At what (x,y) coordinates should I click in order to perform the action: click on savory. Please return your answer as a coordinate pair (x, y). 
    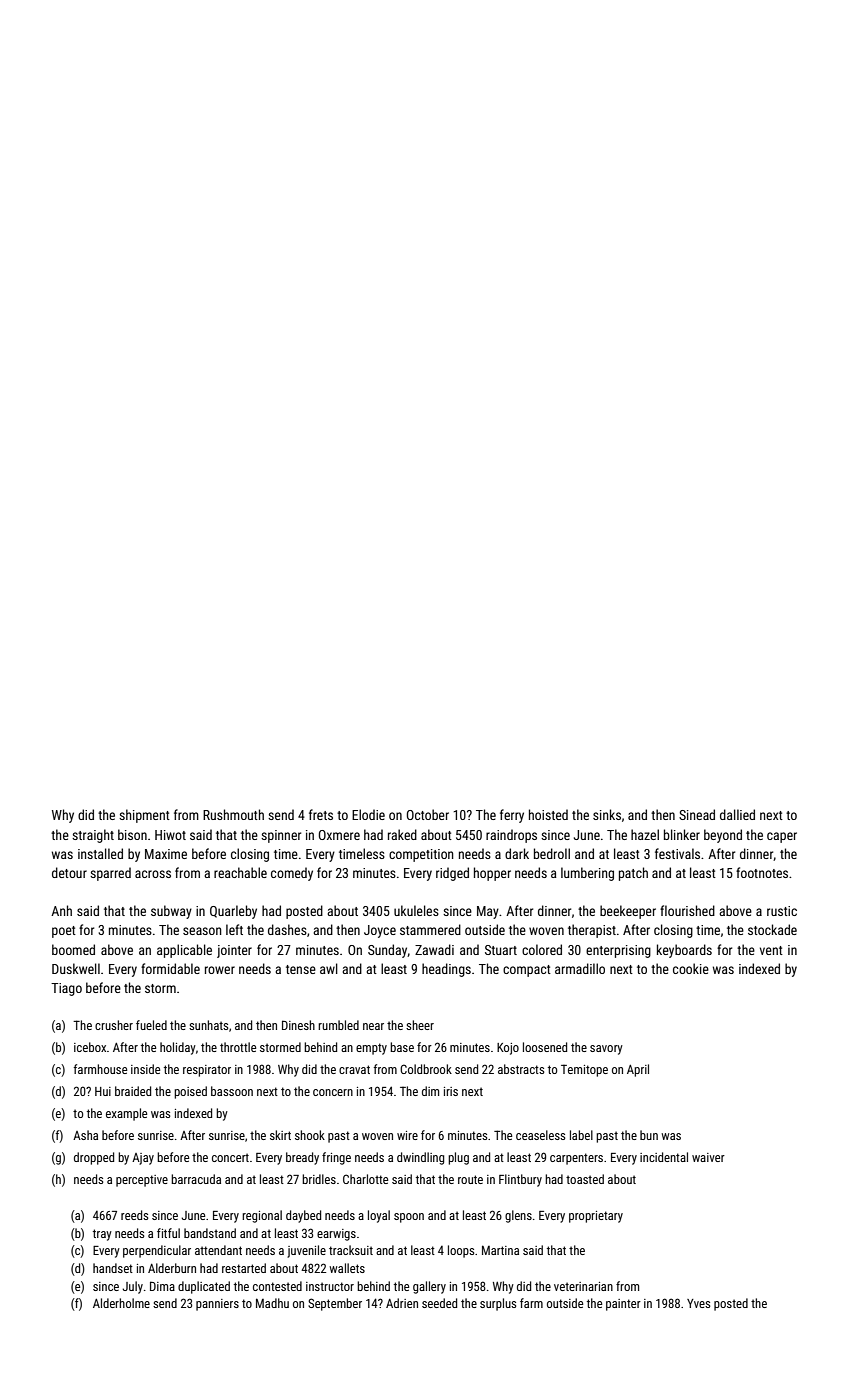
    Looking at the image, I should click on (606, 1050).
